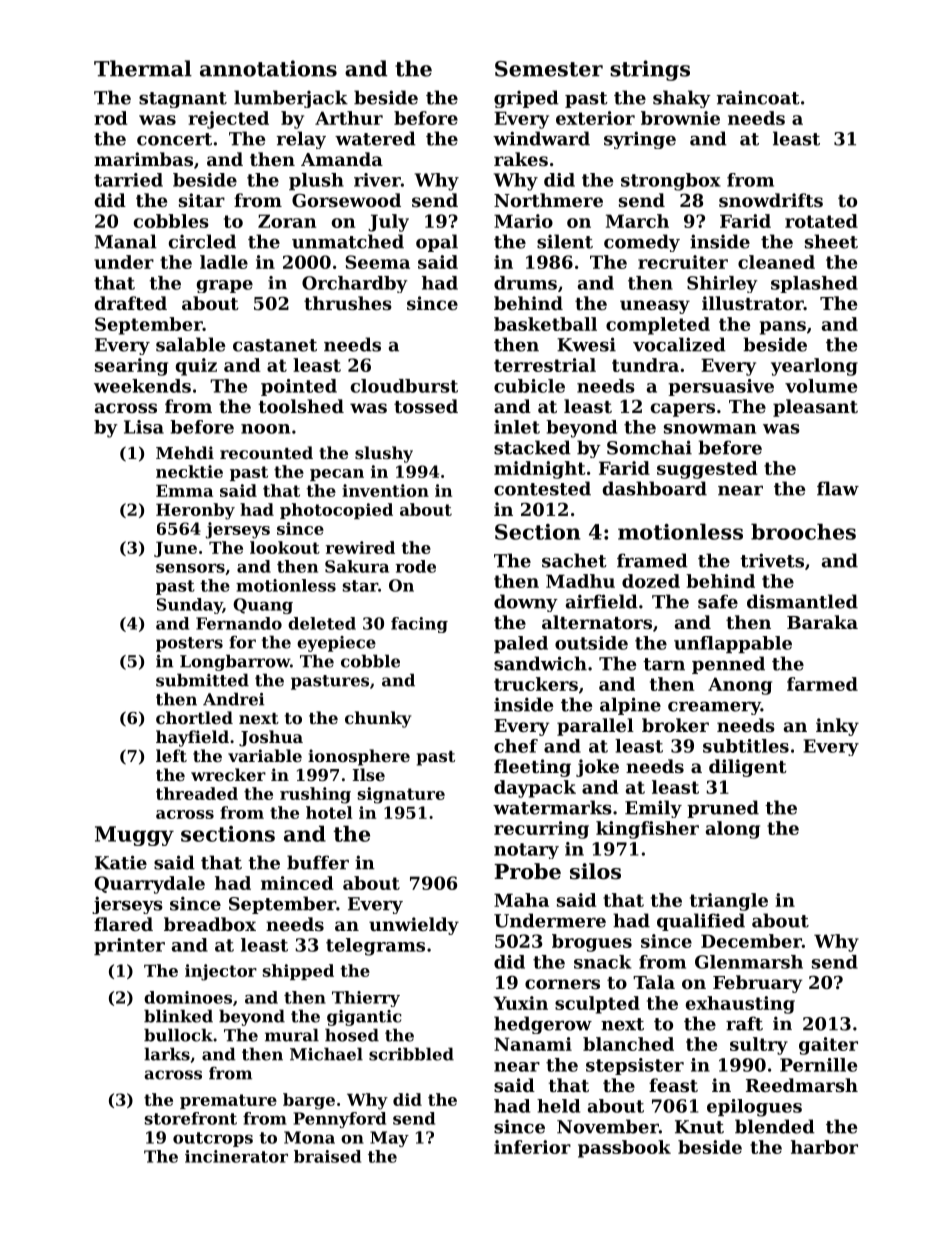 This page has width=952, height=1233. I want to click on suggested, so click(707, 470).
